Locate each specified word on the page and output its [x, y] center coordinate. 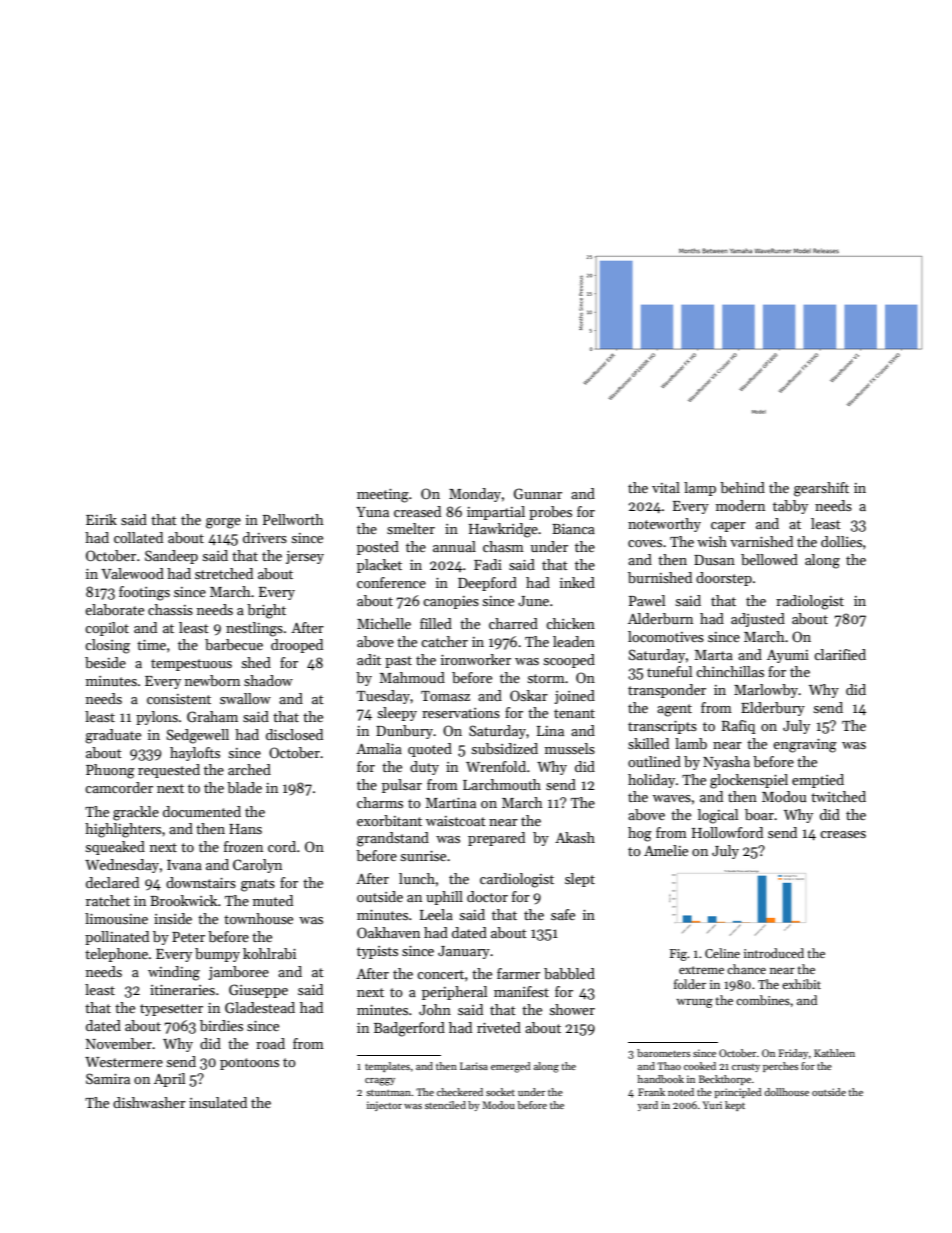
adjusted [758, 620]
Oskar [529, 695]
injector [384, 1106]
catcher [444, 641]
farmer [518, 973]
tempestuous [191, 665]
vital [666, 487]
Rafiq [739, 727]
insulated [218, 1102]
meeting [383, 496]
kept [735, 1106]
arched [249, 769]
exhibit [801, 984]
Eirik [101, 519]
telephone [116, 955]
